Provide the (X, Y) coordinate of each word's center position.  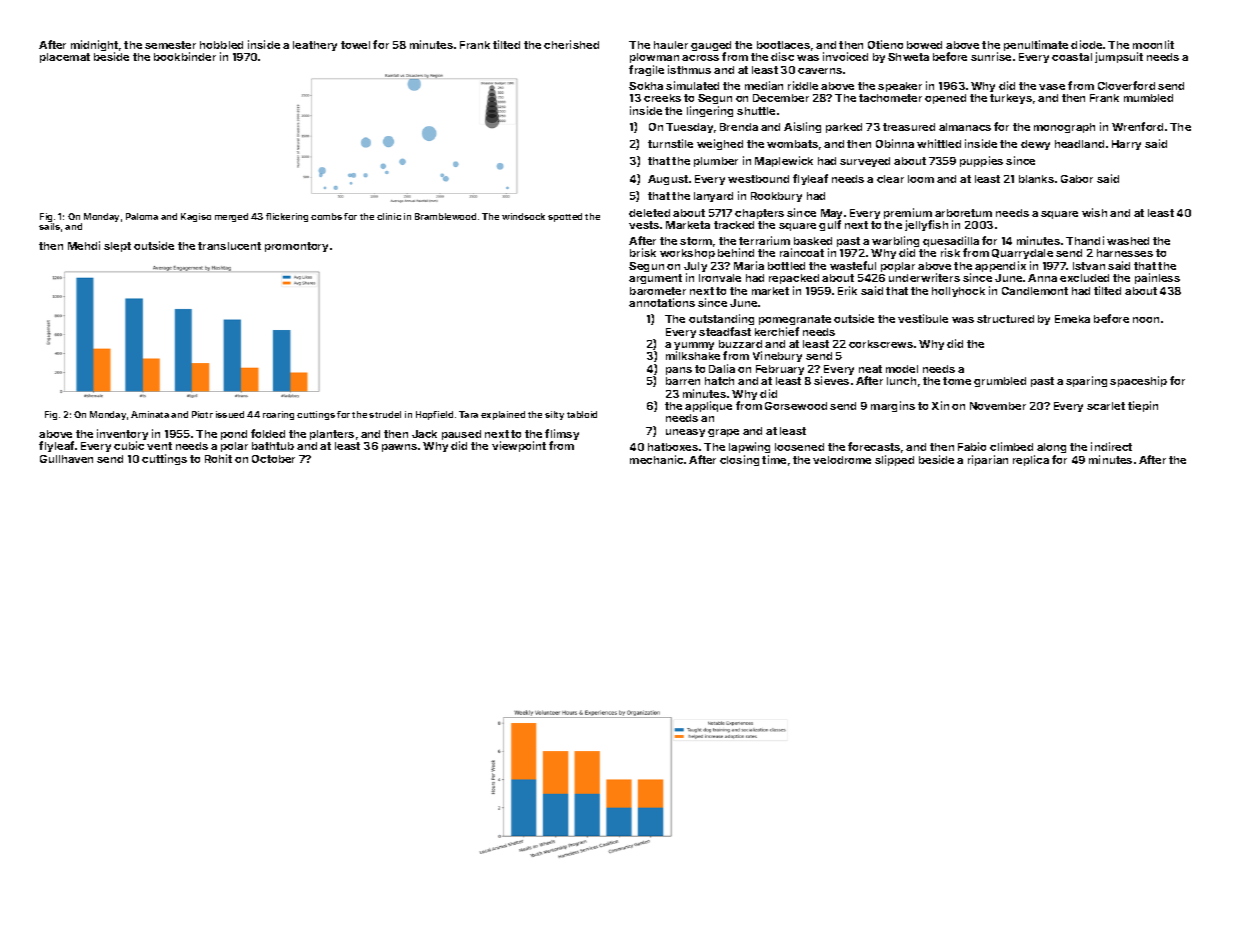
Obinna (895, 143)
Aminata (150, 414)
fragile (646, 70)
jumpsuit (1119, 57)
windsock (523, 216)
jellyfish (926, 225)
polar (234, 447)
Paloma (142, 216)
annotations (662, 302)
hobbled (221, 45)
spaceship (1138, 381)
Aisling (802, 127)
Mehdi (84, 245)
